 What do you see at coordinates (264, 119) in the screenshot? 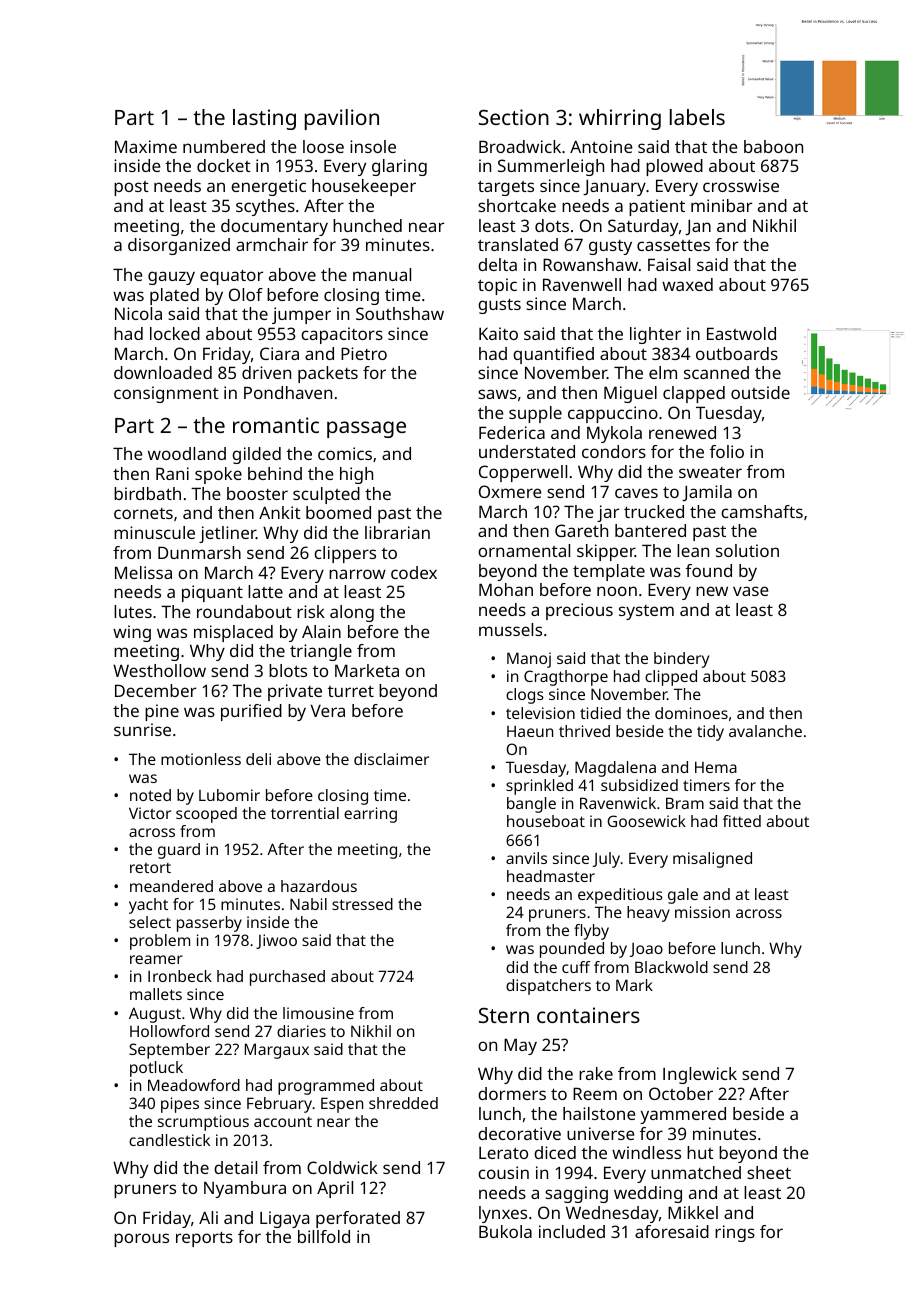
I see `lasting` at bounding box center [264, 119].
